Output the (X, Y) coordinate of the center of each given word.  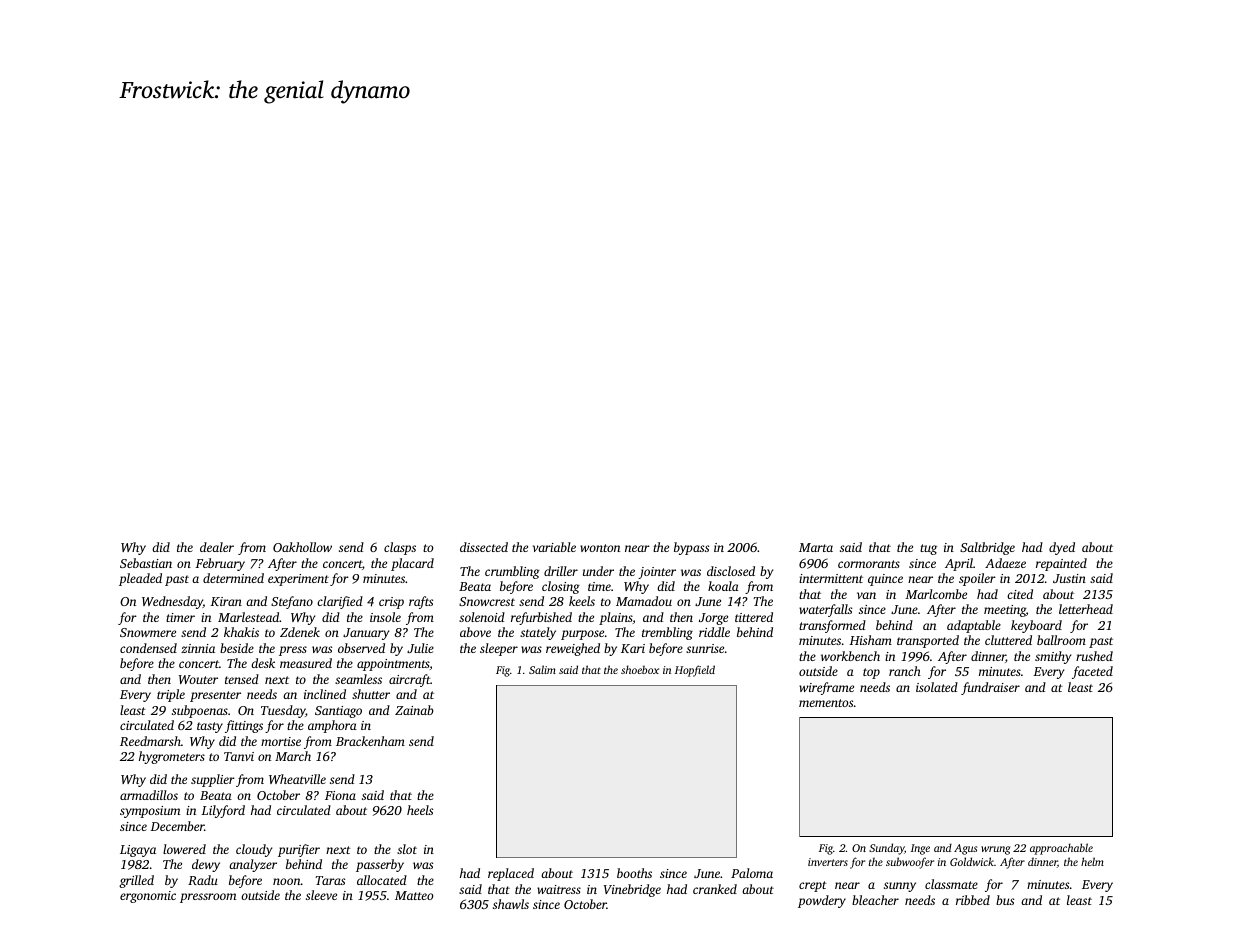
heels (420, 810)
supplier (213, 780)
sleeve (321, 895)
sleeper (499, 649)
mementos (826, 703)
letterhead (1086, 609)
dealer (217, 547)
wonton (600, 548)
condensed (148, 648)
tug (928, 549)
